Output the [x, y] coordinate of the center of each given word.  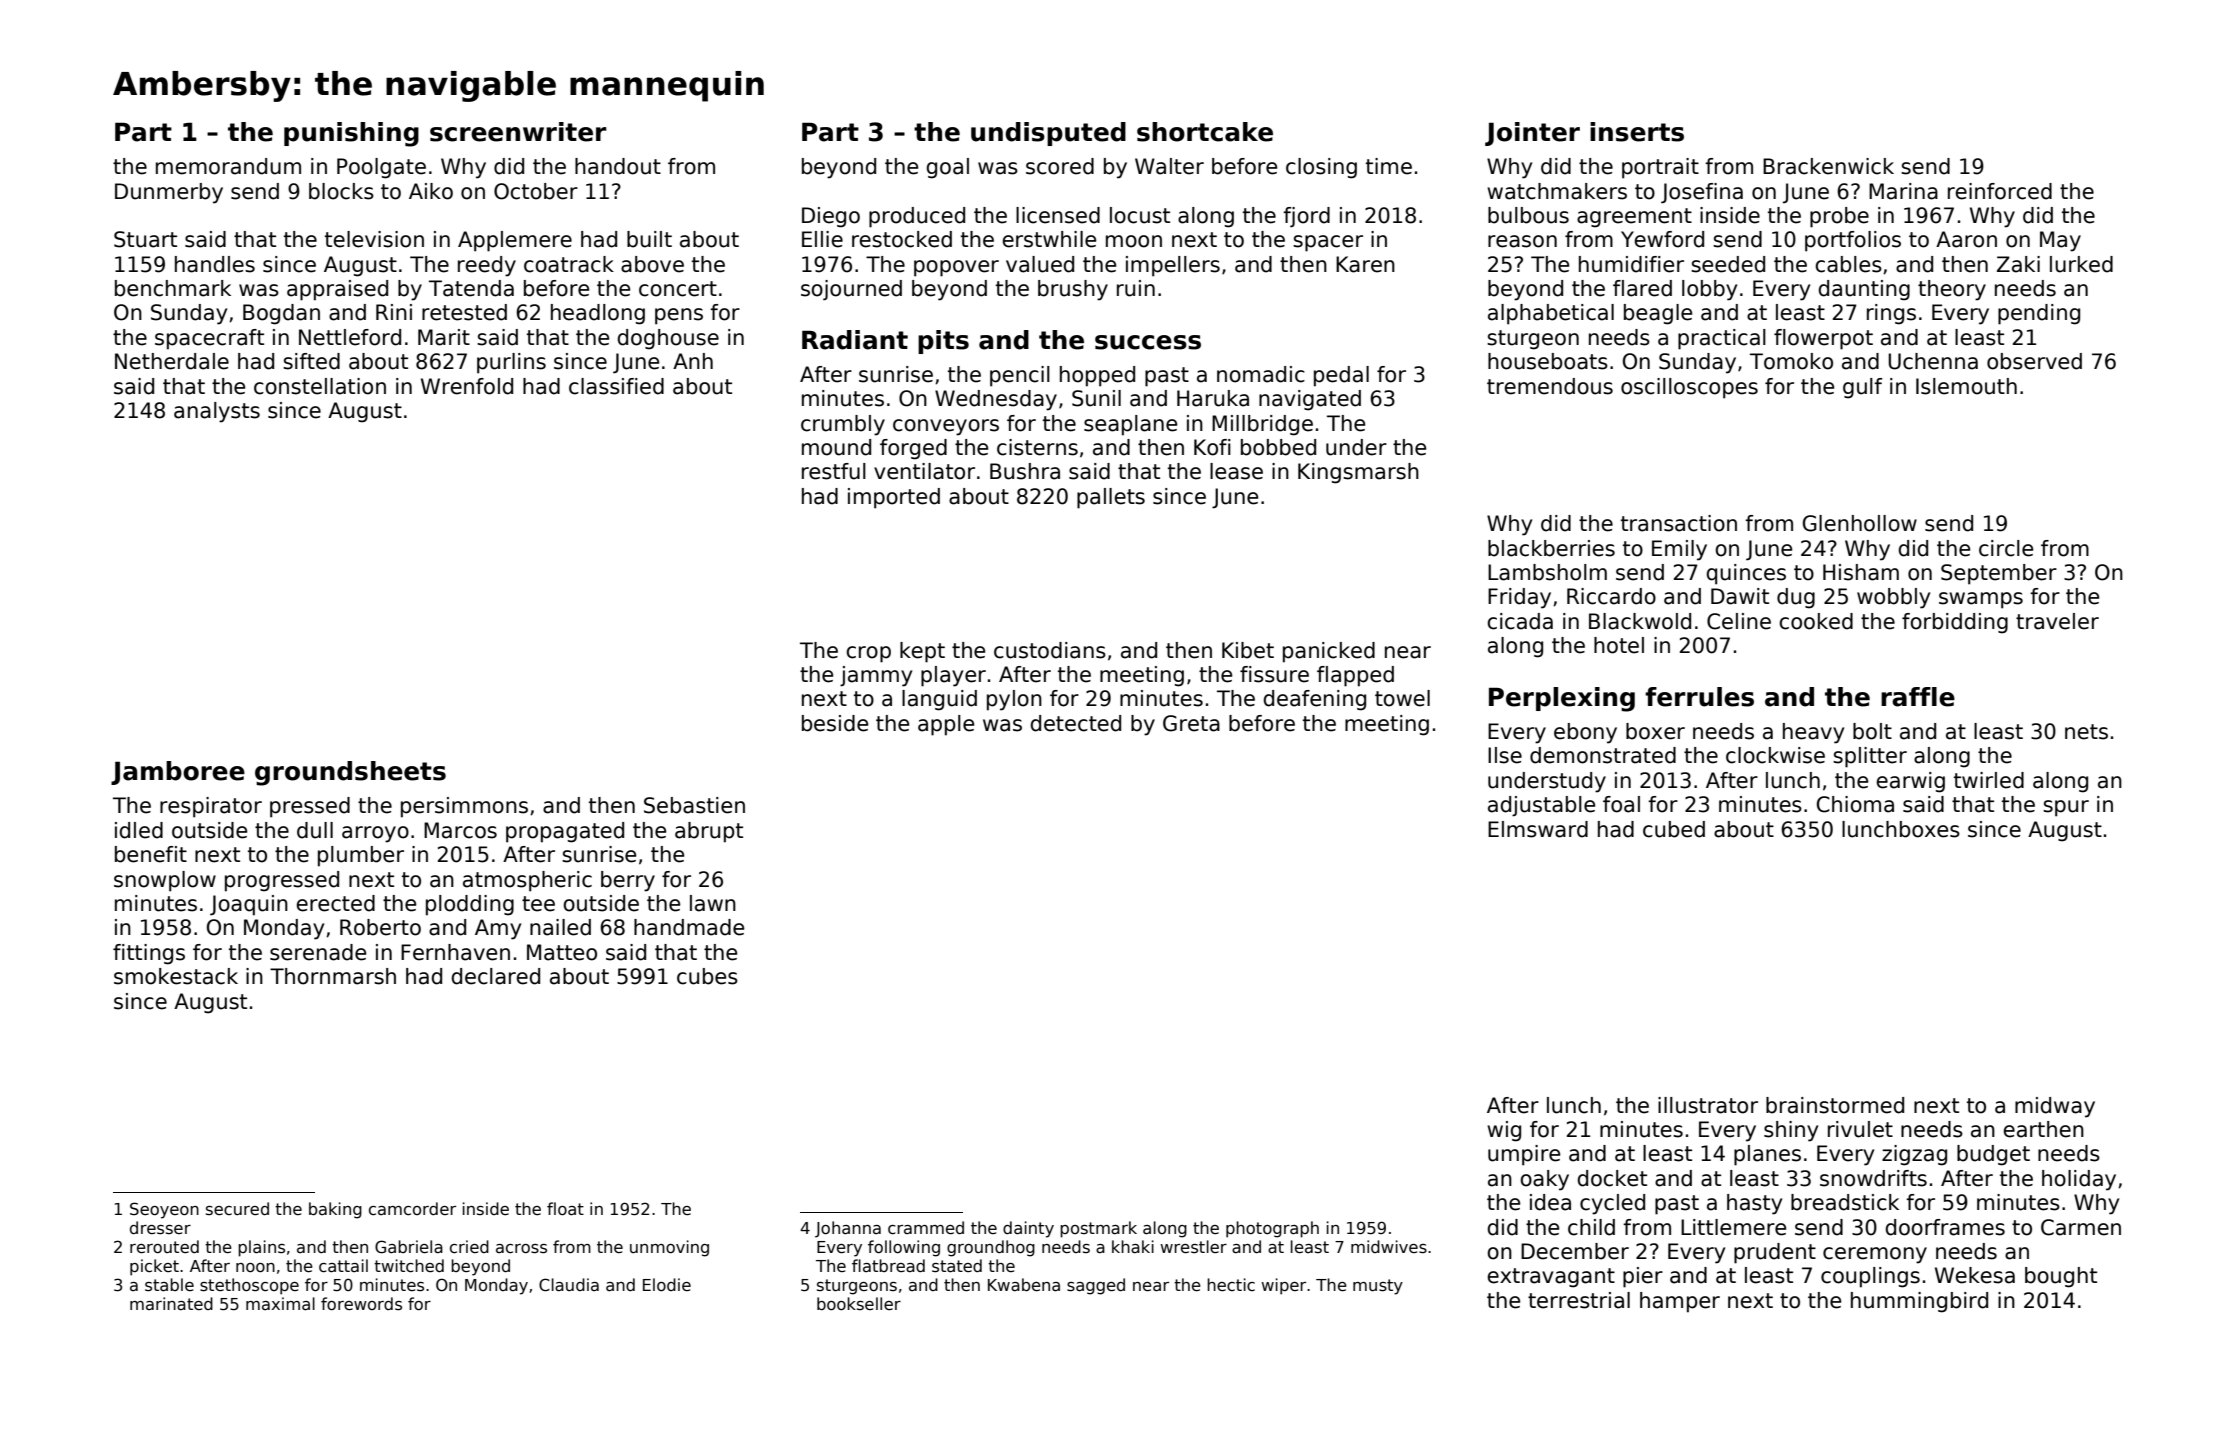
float [565, 1209]
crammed [926, 1228]
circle [2006, 548]
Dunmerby [169, 193]
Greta [1191, 723]
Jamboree [178, 773]
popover [956, 268]
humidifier [1631, 264]
